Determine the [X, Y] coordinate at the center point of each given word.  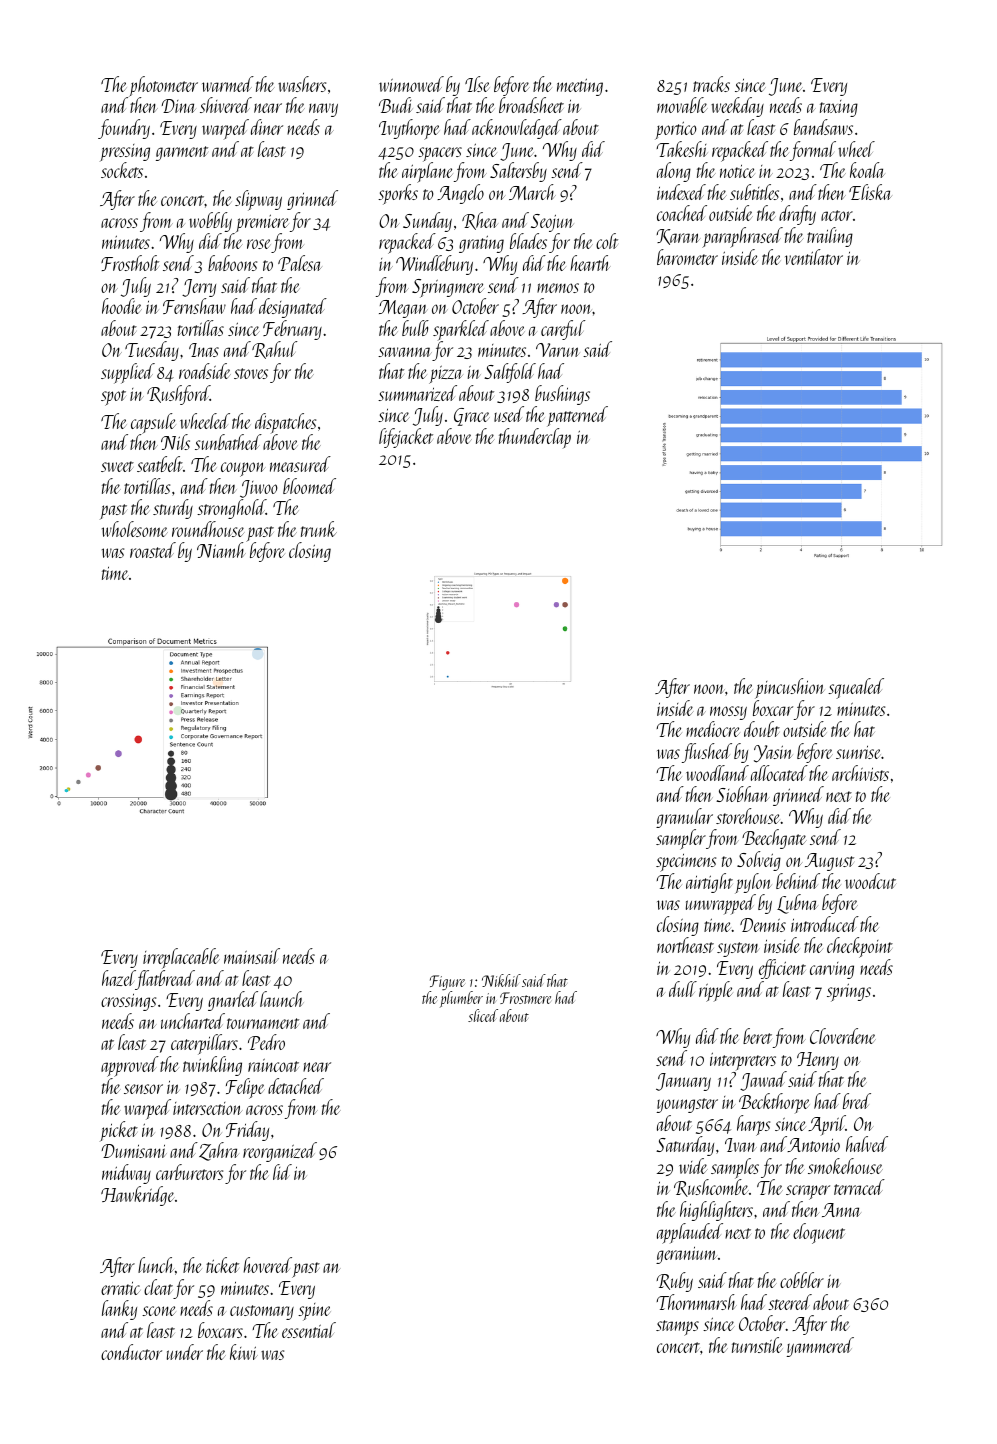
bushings [562, 395]
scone [159, 1311]
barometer [687, 257]
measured [300, 464]
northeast [685, 945]
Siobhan [742, 794]
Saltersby [518, 172]
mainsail [252, 956]
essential [309, 1330]
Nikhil [501, 980]
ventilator [814, 257]
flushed [707, 753]
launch [282, 999]
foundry [124, 129]
